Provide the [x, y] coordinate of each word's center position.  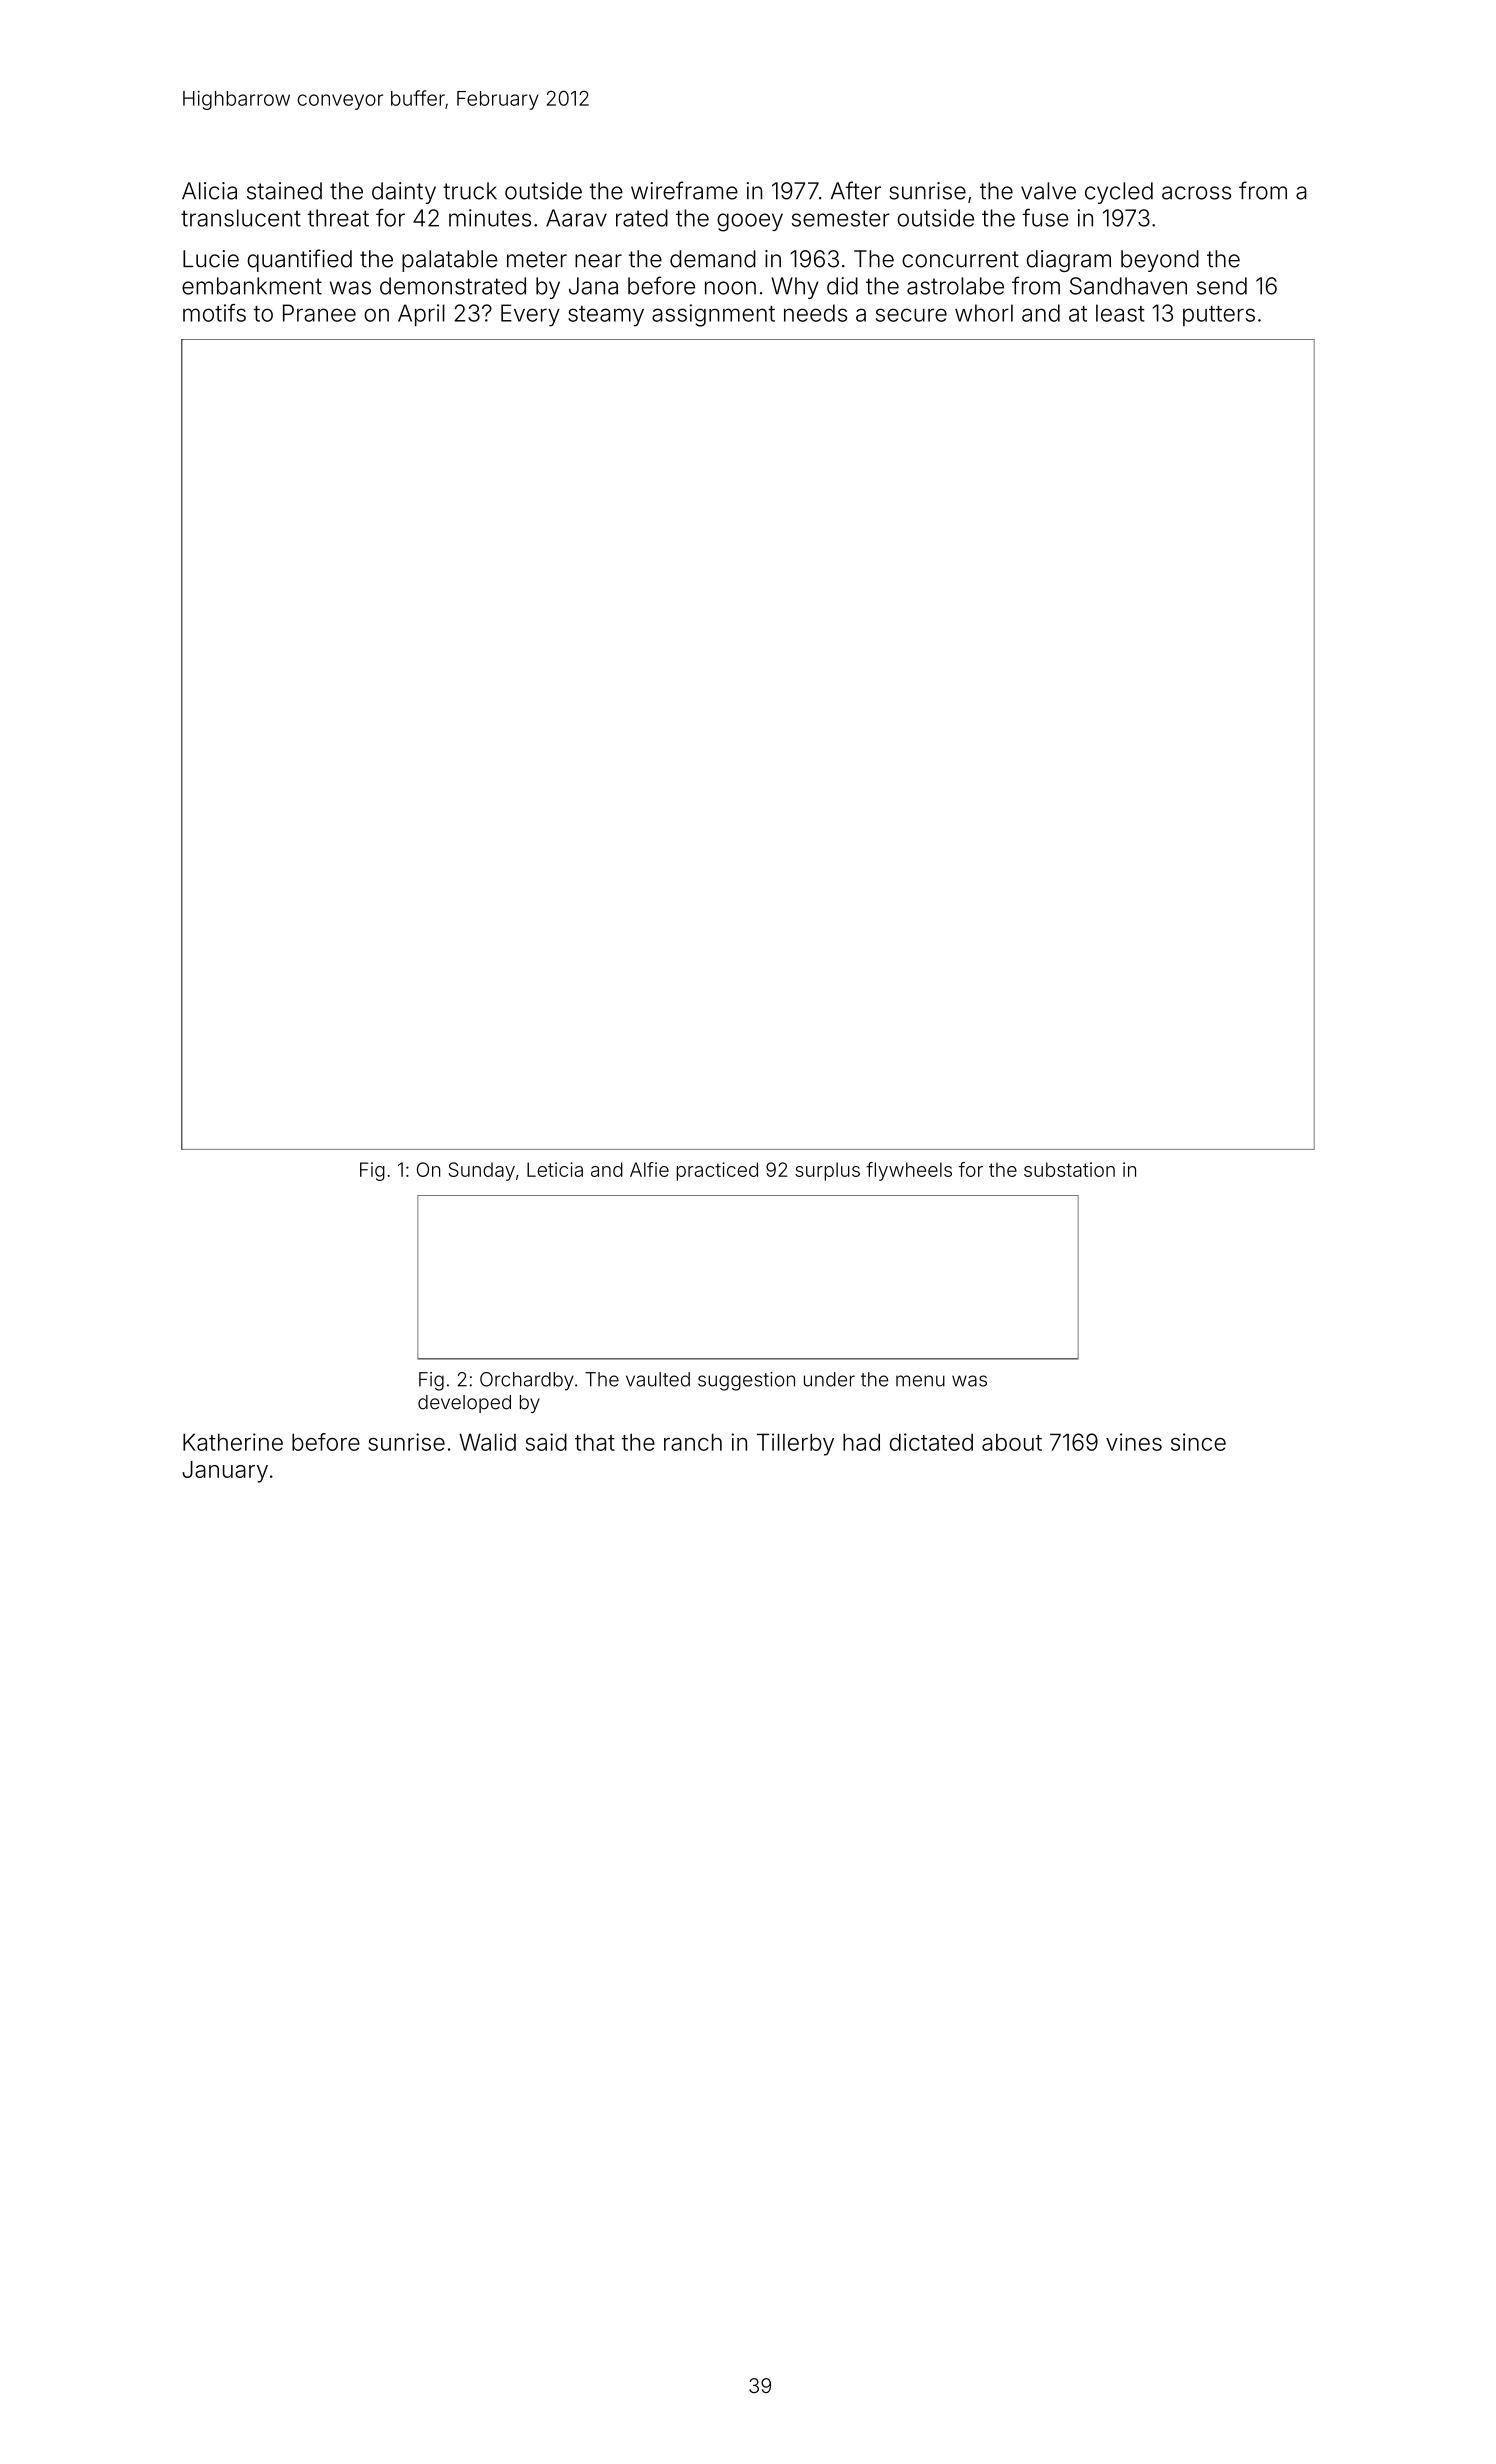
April [421, 315]
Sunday [481, 1171]
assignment [713, 315]
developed [464, 1404]
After [856, 190]
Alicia [209, 191]
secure [911, 315]
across [1196, 193]
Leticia [555, 1169]
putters [1219, 316]
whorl [984, 313]
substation [1069, 1169]
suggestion [746, 1381]
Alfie [649, 1169]
